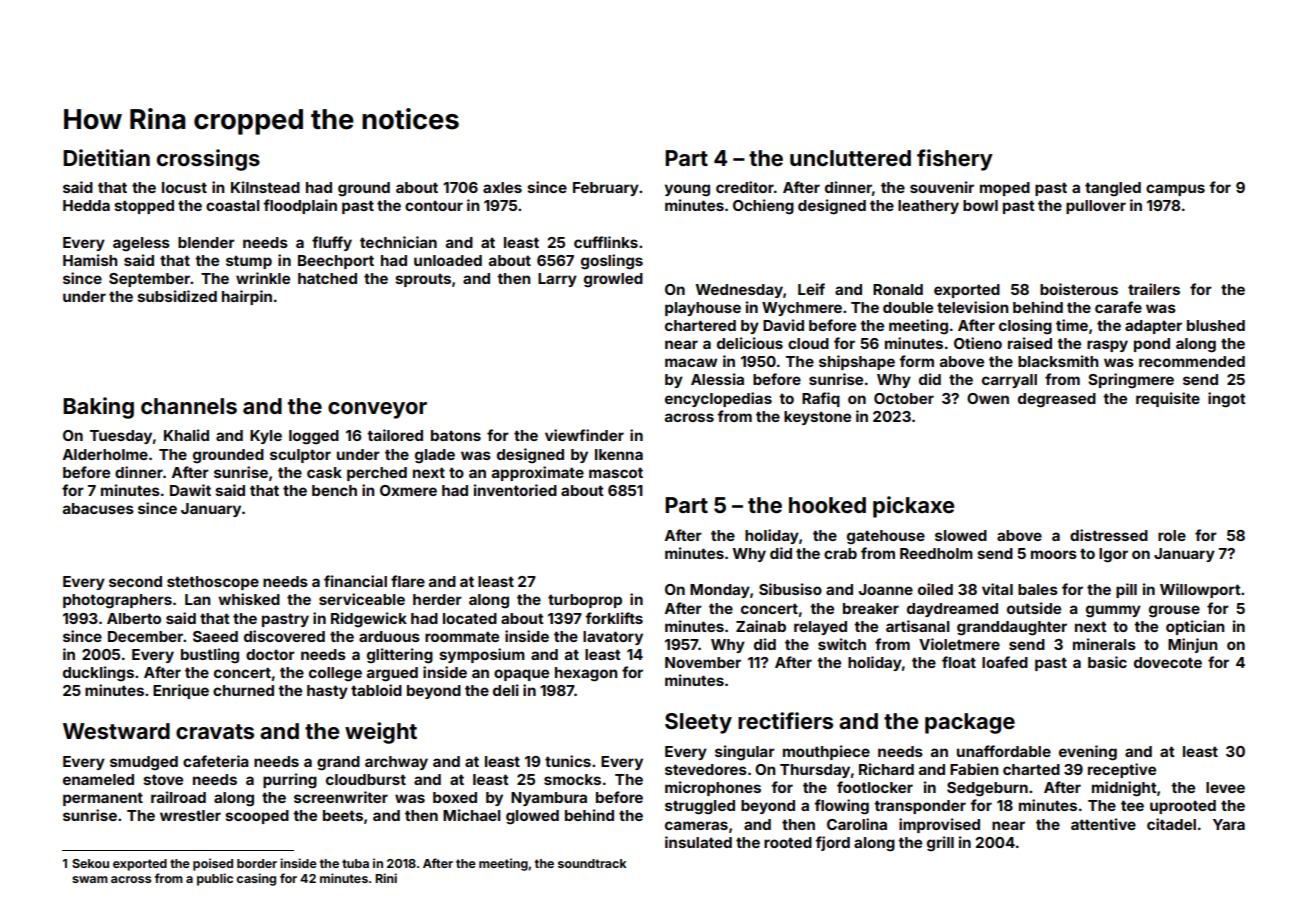  Describe the element at coordinates (761, 626) in the screenshot. I see `Zainab` at that location.
